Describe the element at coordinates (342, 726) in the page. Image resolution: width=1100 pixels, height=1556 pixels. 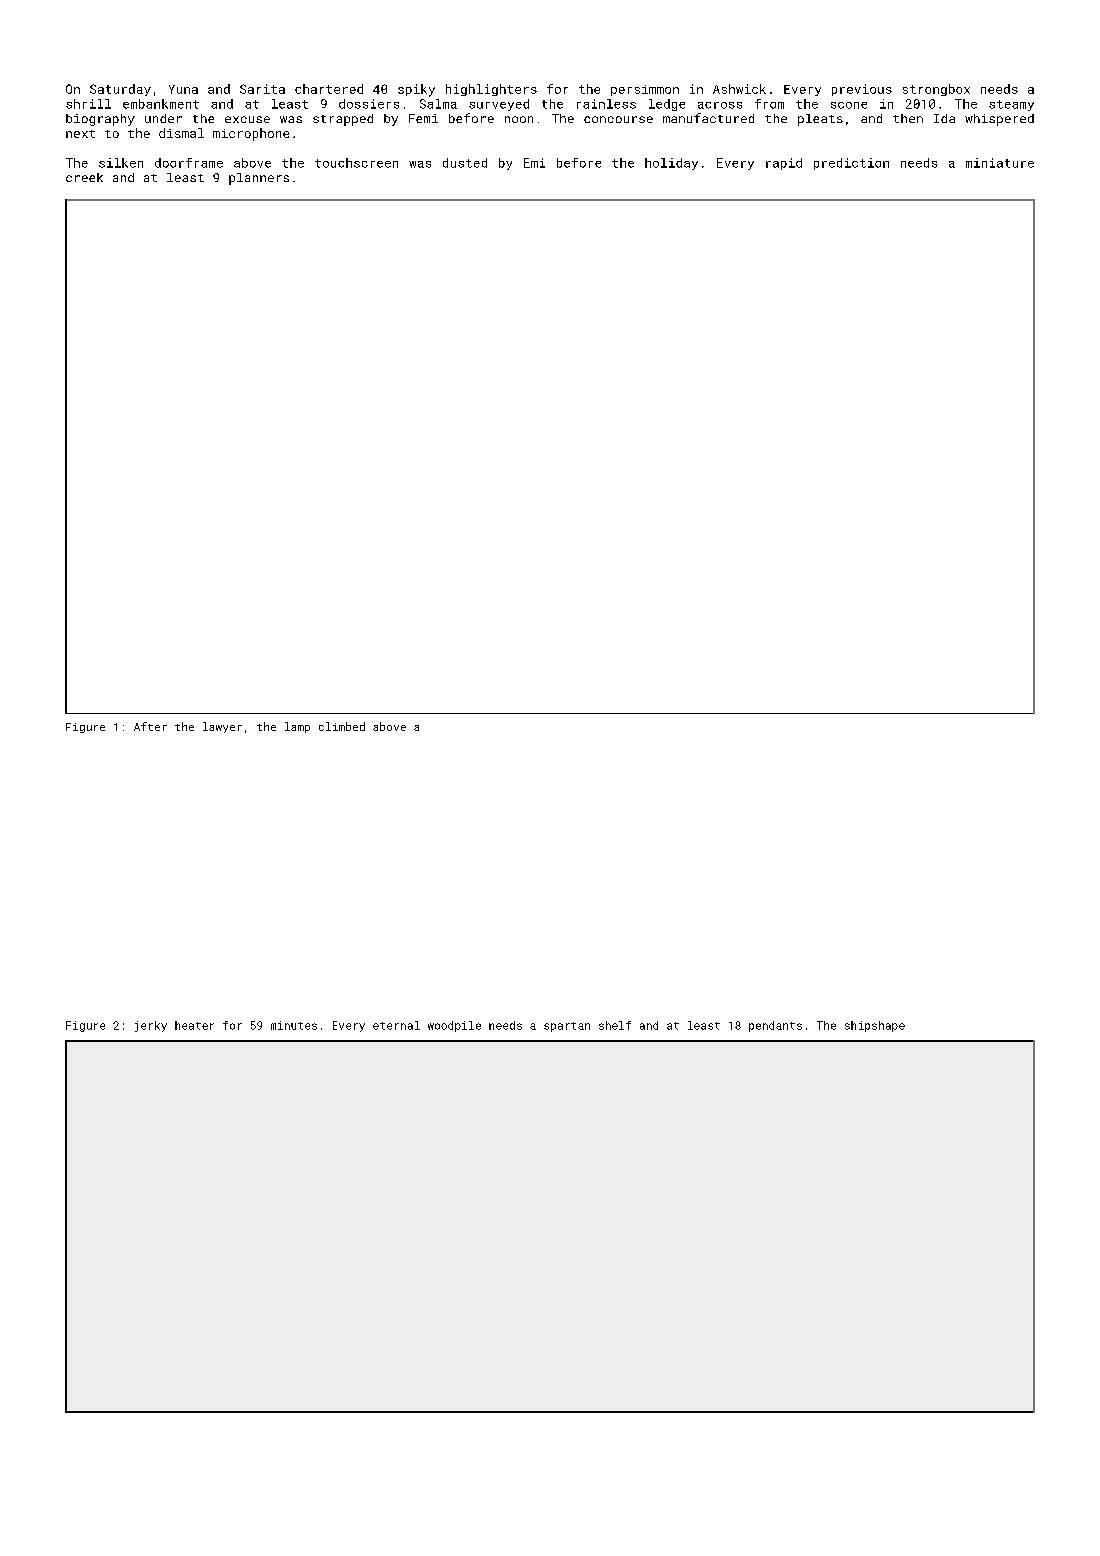
I see `climbed` at that location.
